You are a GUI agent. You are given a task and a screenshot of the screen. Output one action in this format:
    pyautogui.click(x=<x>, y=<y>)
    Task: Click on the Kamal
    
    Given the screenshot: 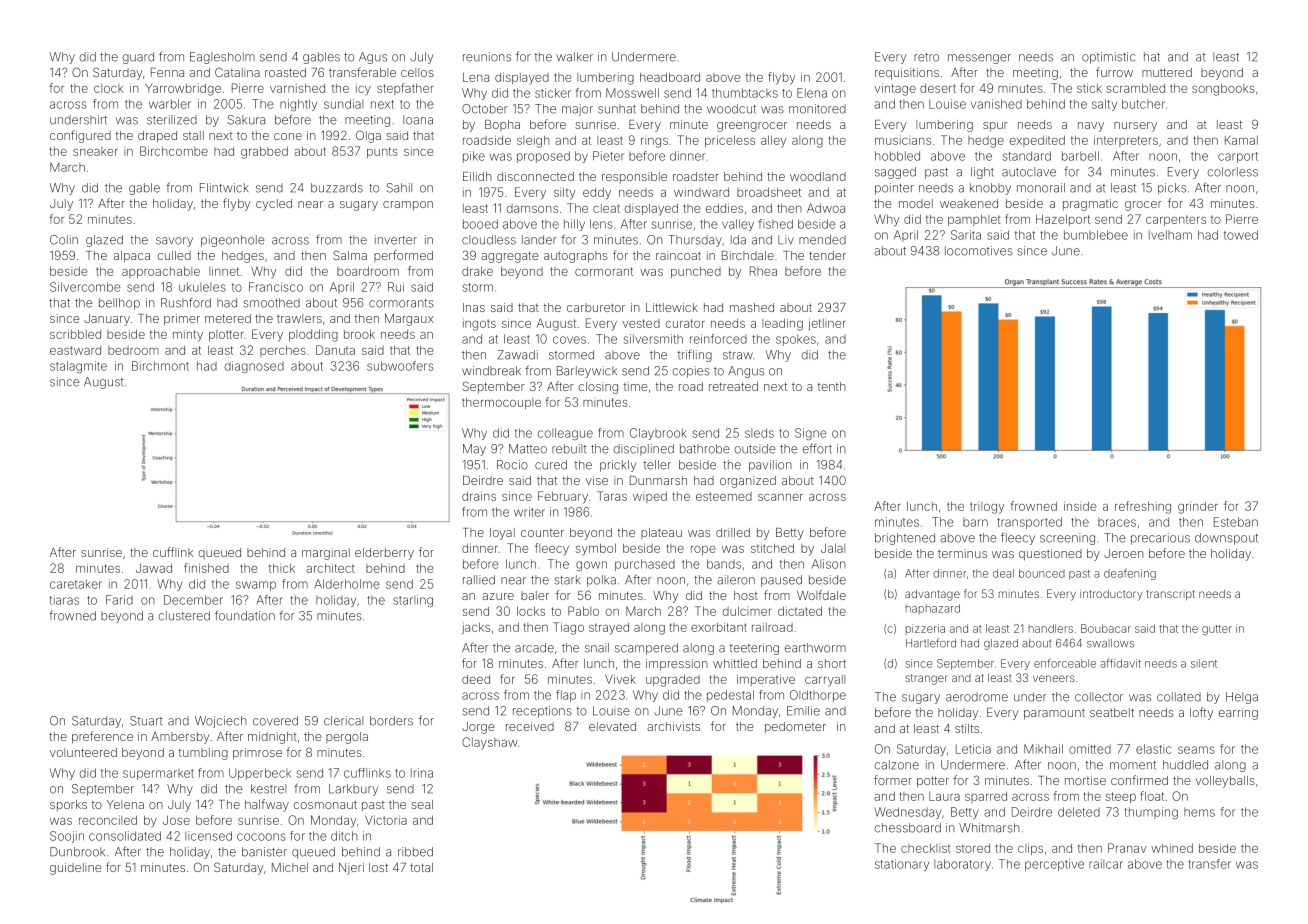 What is the action you would take?
    pyautogui.click(x=1241, y=140)
